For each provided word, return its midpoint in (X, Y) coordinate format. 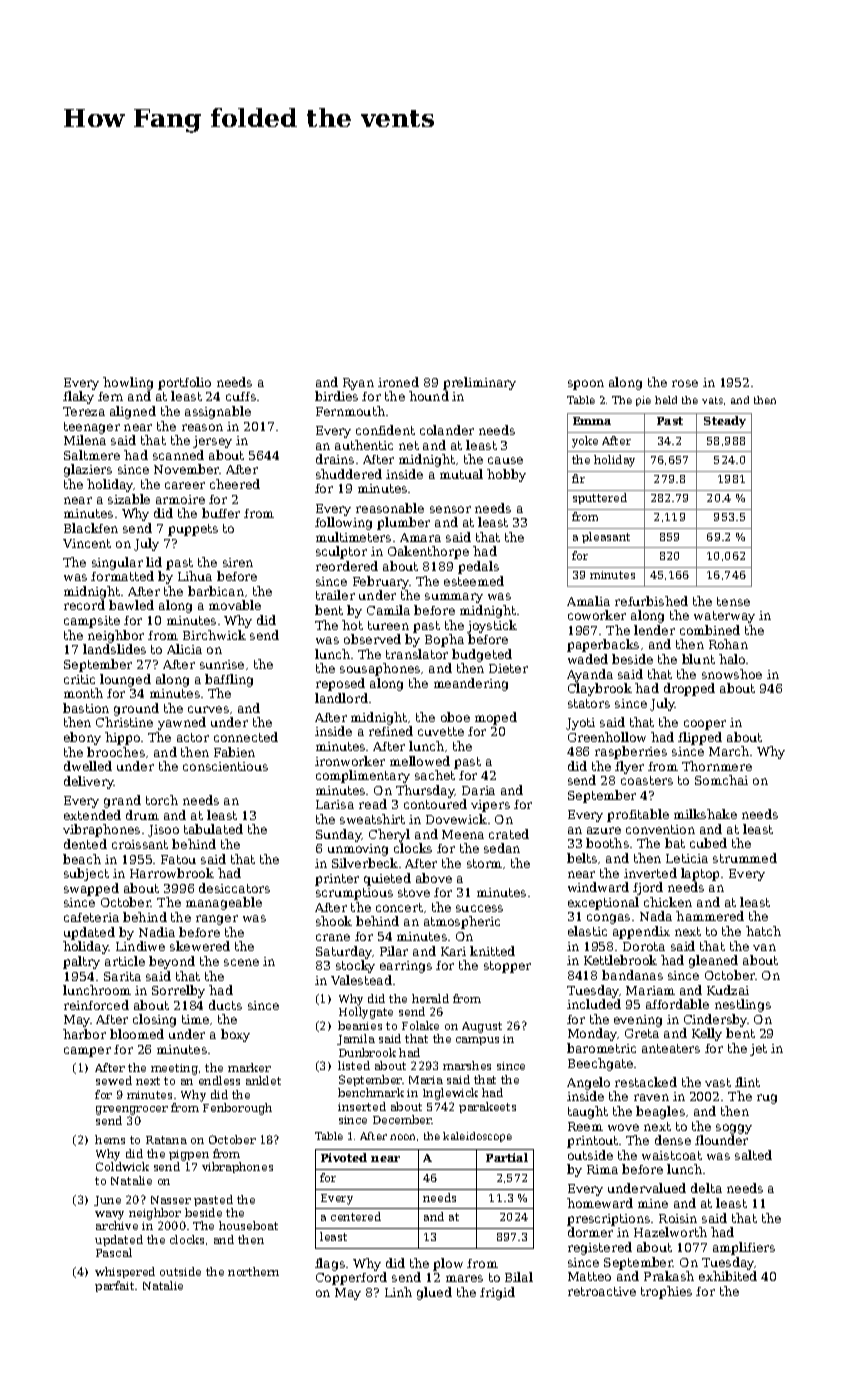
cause (505, 460)
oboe (455, 717)
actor (193, 737)
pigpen (189, 1155)
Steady (725, 422)
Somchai (721, 780)
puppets (193, 530)
